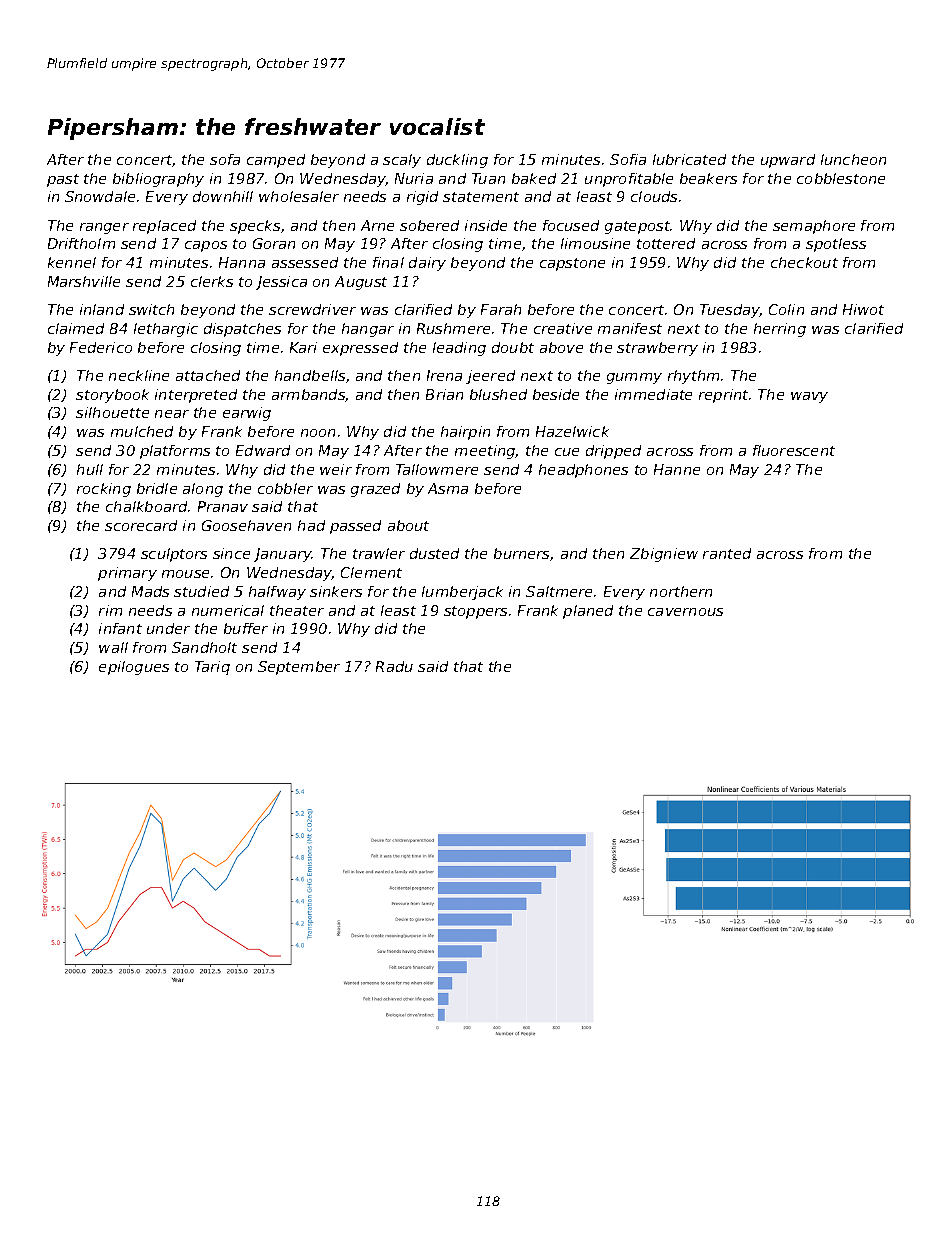  What do you see at coordinates (134, 668) in the screenshot?
I see `epilogues` at bounding box center [134, 668].
